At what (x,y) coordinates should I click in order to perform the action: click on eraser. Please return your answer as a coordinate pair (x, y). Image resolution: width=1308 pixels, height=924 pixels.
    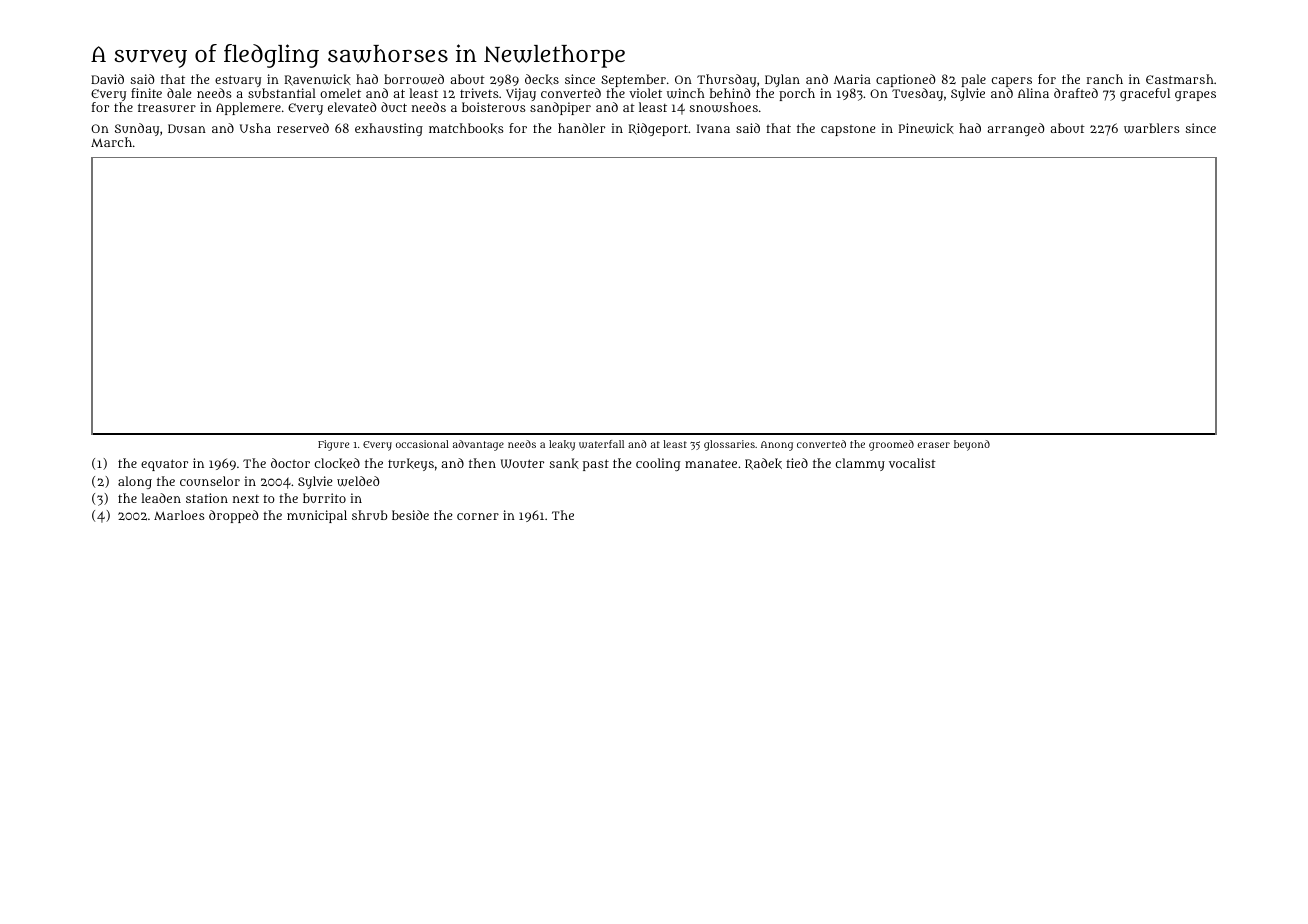
    Looking at the image, I should click on (933, 445).
